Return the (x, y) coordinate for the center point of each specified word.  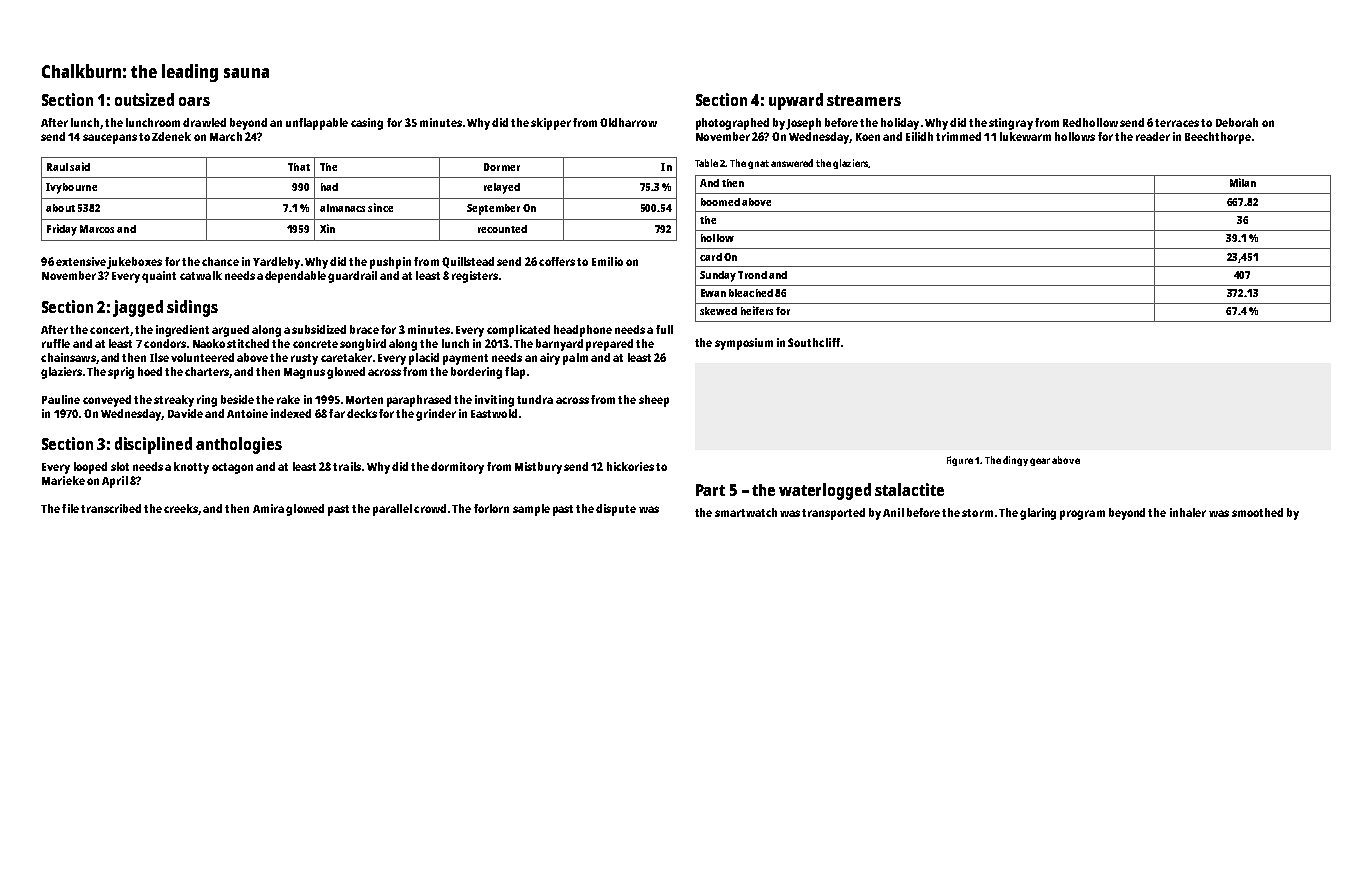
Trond (752, 275)
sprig (121, 373)
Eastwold (494, 413)
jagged (138, 308)
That (299, 167)
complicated (518, 331)
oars (194, 101)
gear (1040, 462)
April (115, 482)
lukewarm (1025, 136)
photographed (732, 124)
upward (796, 101)
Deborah (1237, 122)
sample (531, 510)
